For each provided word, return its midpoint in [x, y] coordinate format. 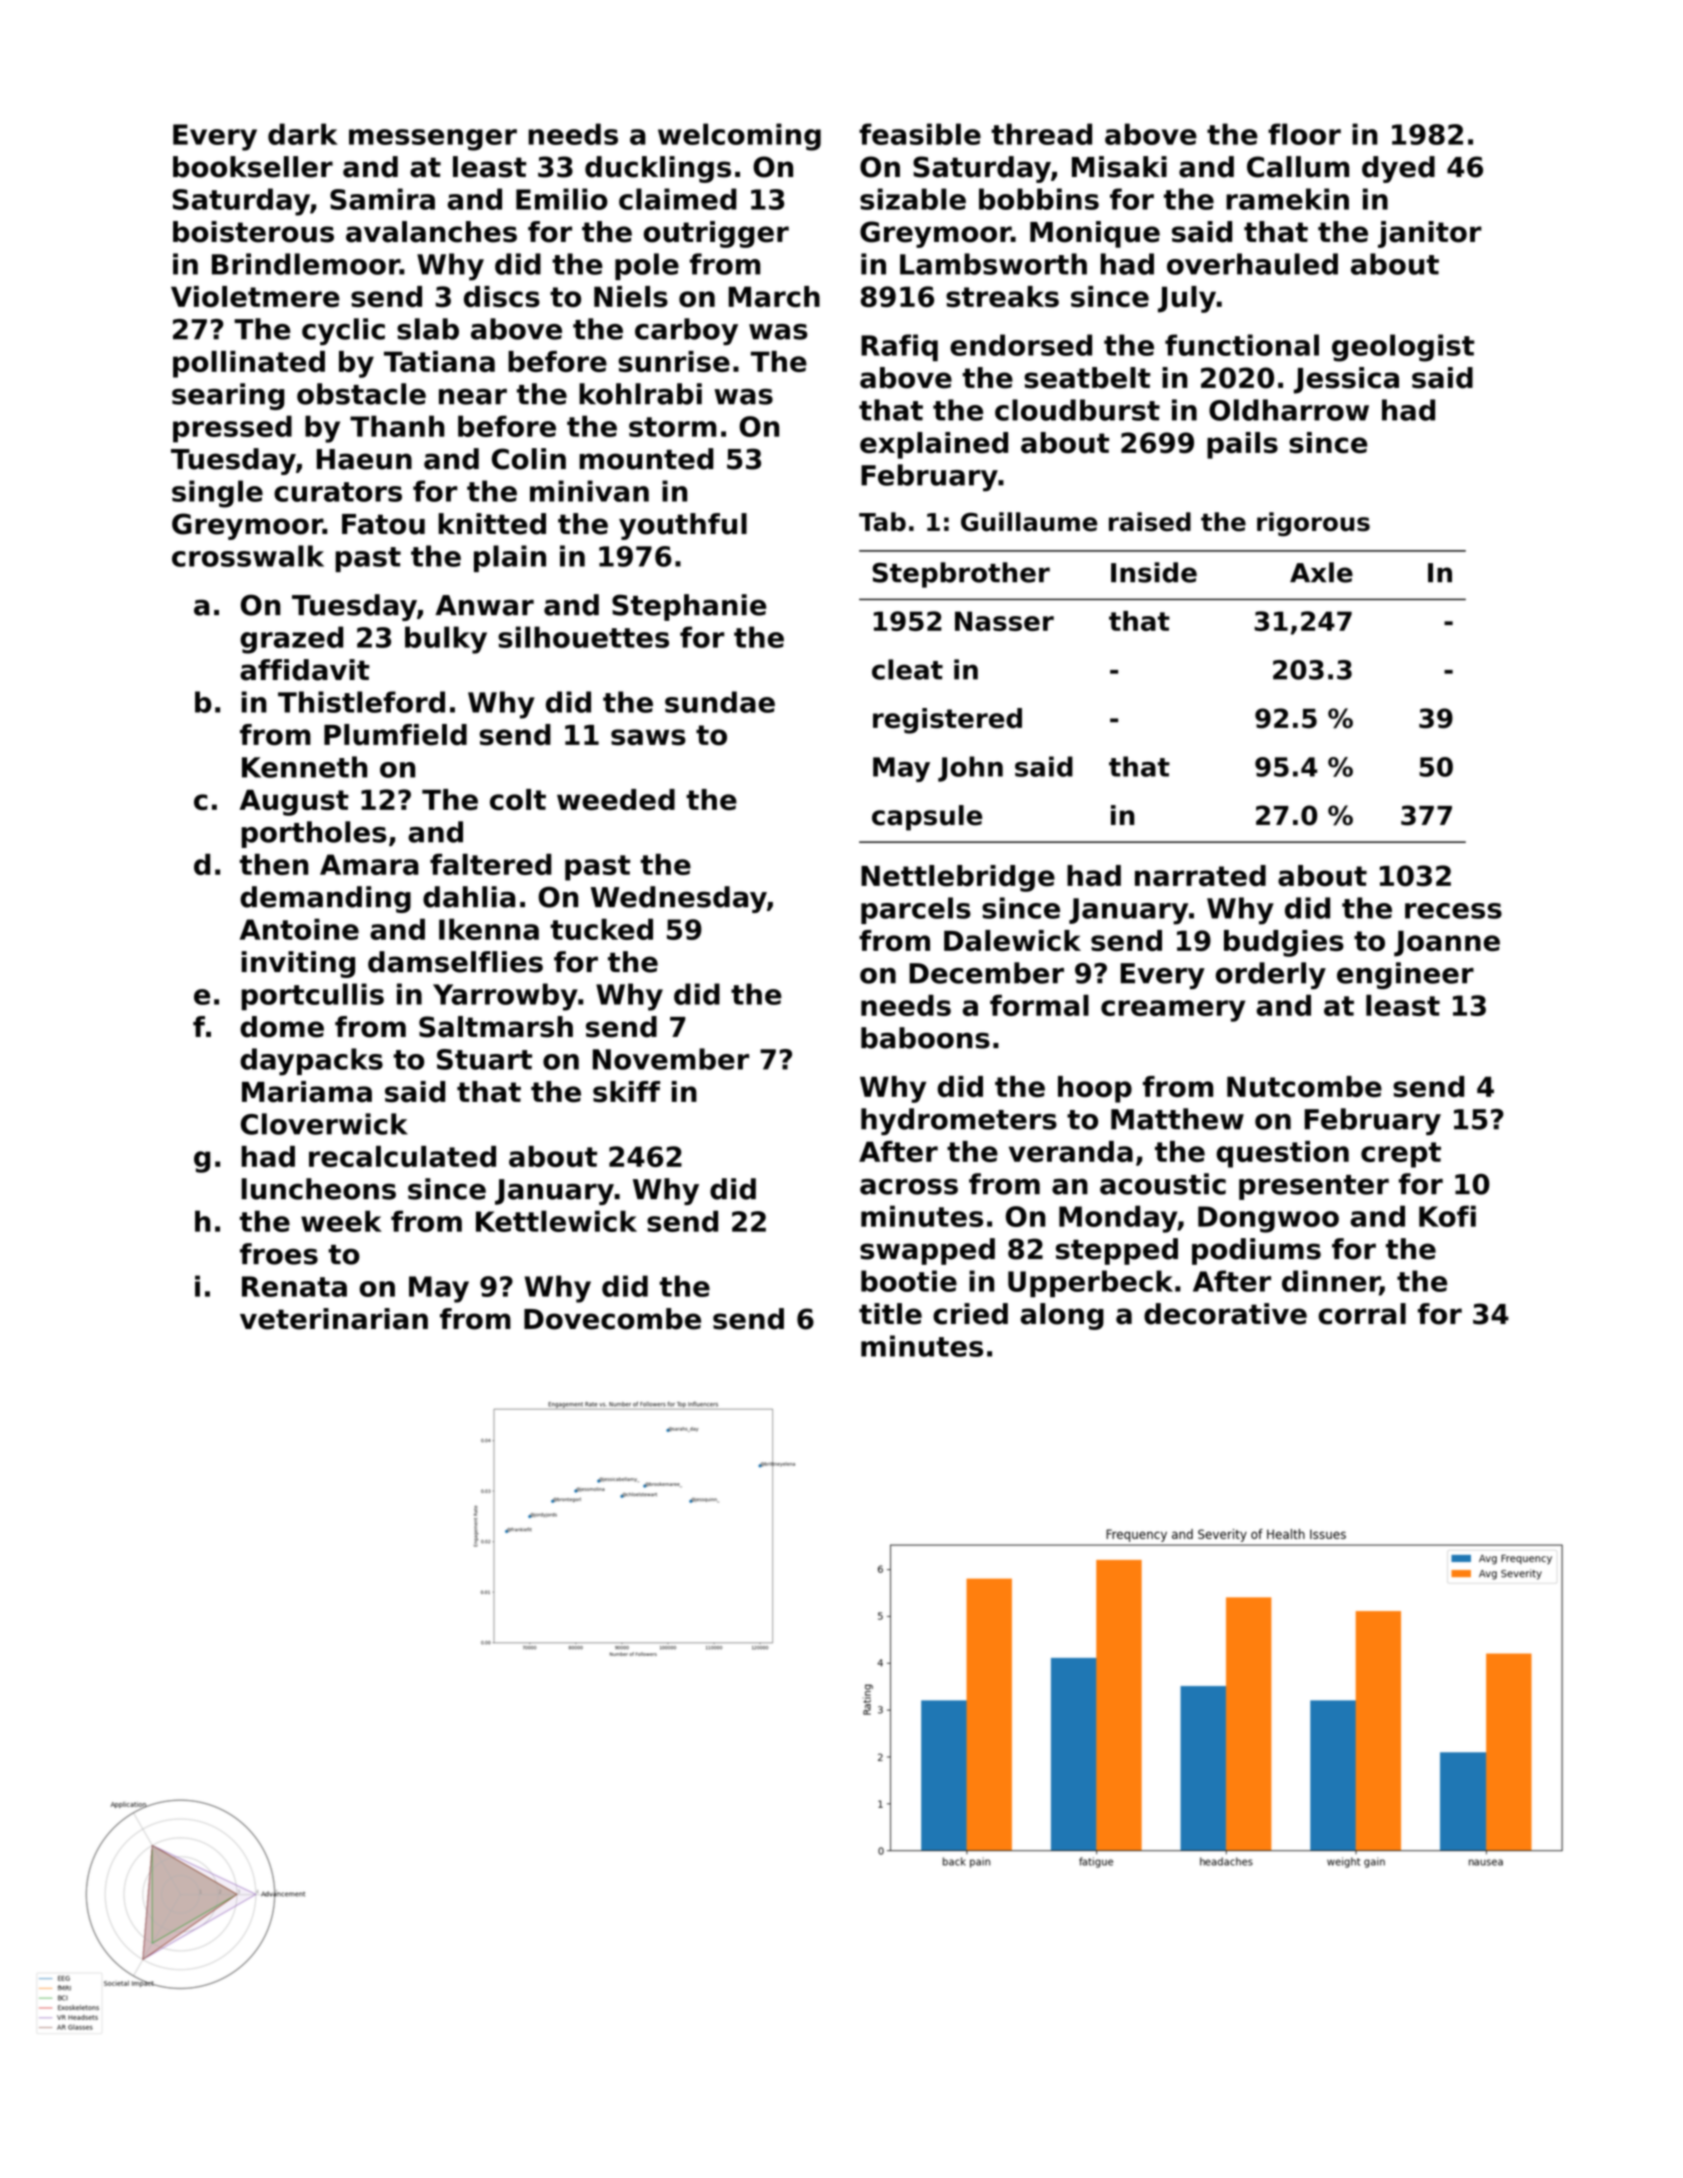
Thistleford [361, 702]
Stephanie [689, 607]
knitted [492, 524]
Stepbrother [961, 575]
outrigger [716, 234]
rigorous [1313, 524]
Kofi [1447, 1216]
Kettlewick [556, 1221]
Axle [1321, 572]
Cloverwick [324, 1124]
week [341, 1221]
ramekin [1287, 199]
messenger [433, 140]
